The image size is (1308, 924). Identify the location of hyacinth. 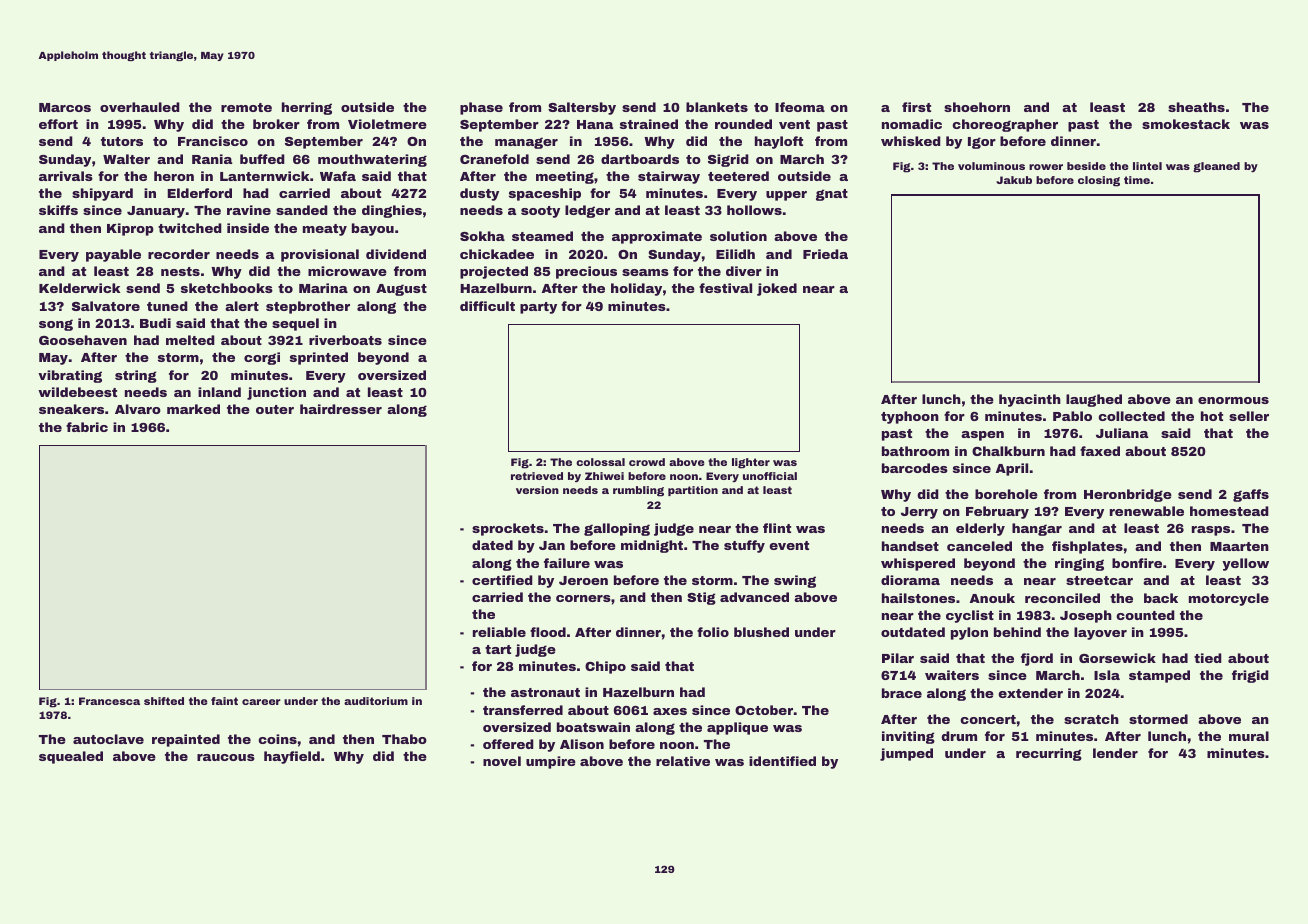
(1030, 400).
